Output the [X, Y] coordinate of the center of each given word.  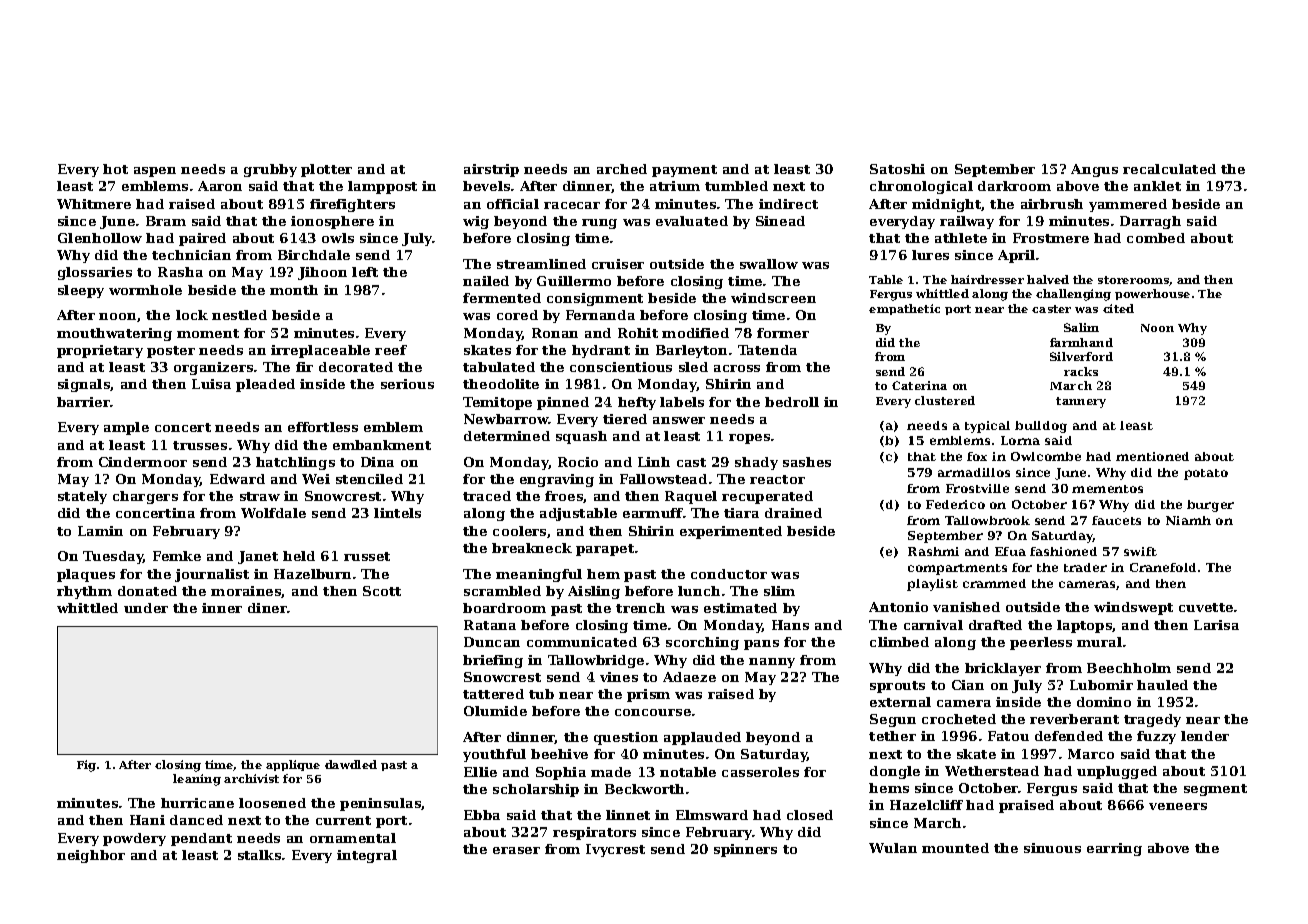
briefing [493, 661]
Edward [237, 479]
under [146, 608]
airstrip [491, 170]
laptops [1084, 626]
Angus [1094, 170]
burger [1210, 506]
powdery [134, 839]
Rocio [578, 462]
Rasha [180, 272]
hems [889, 788]
